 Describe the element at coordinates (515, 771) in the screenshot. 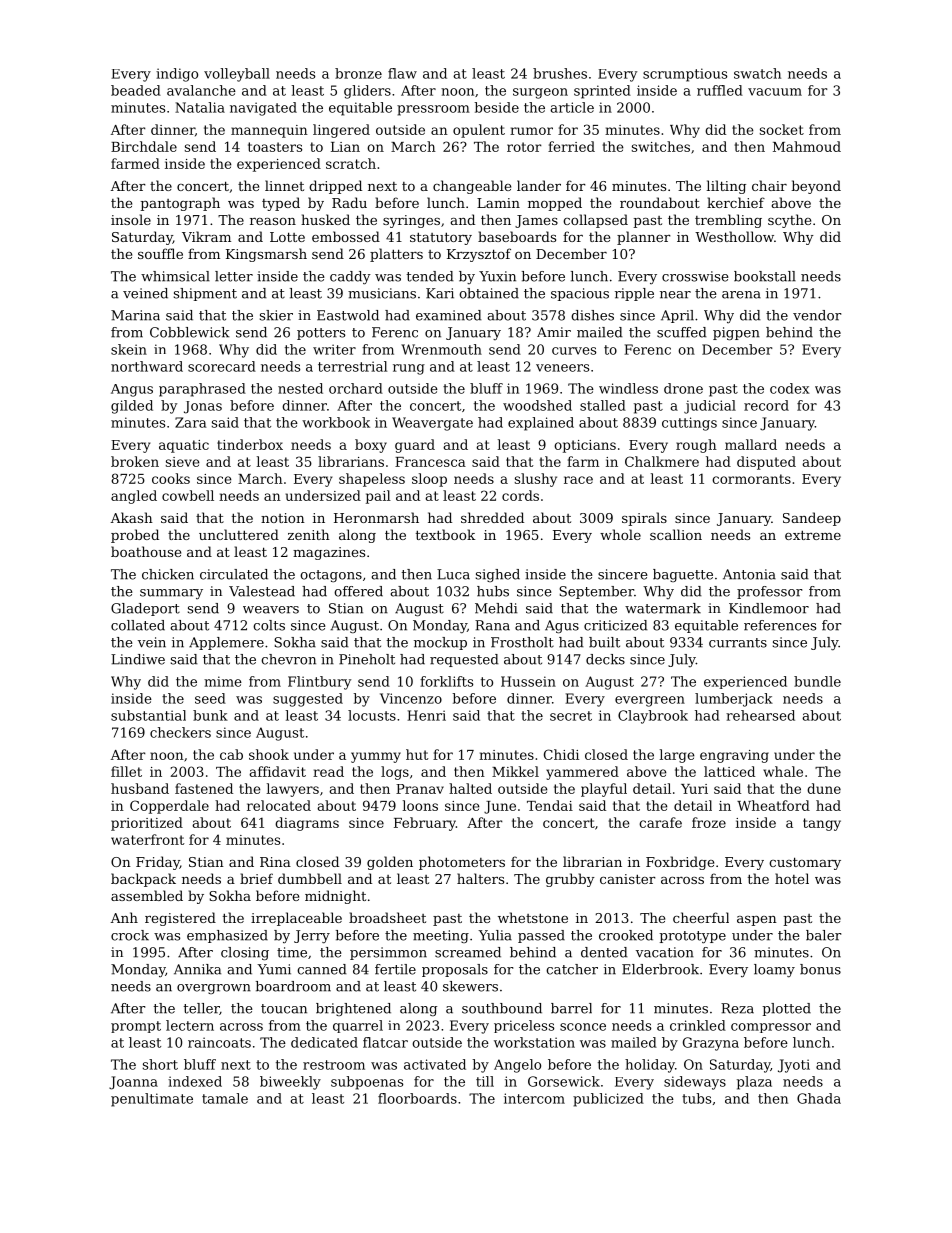

I see `Mikkel` at that location.
